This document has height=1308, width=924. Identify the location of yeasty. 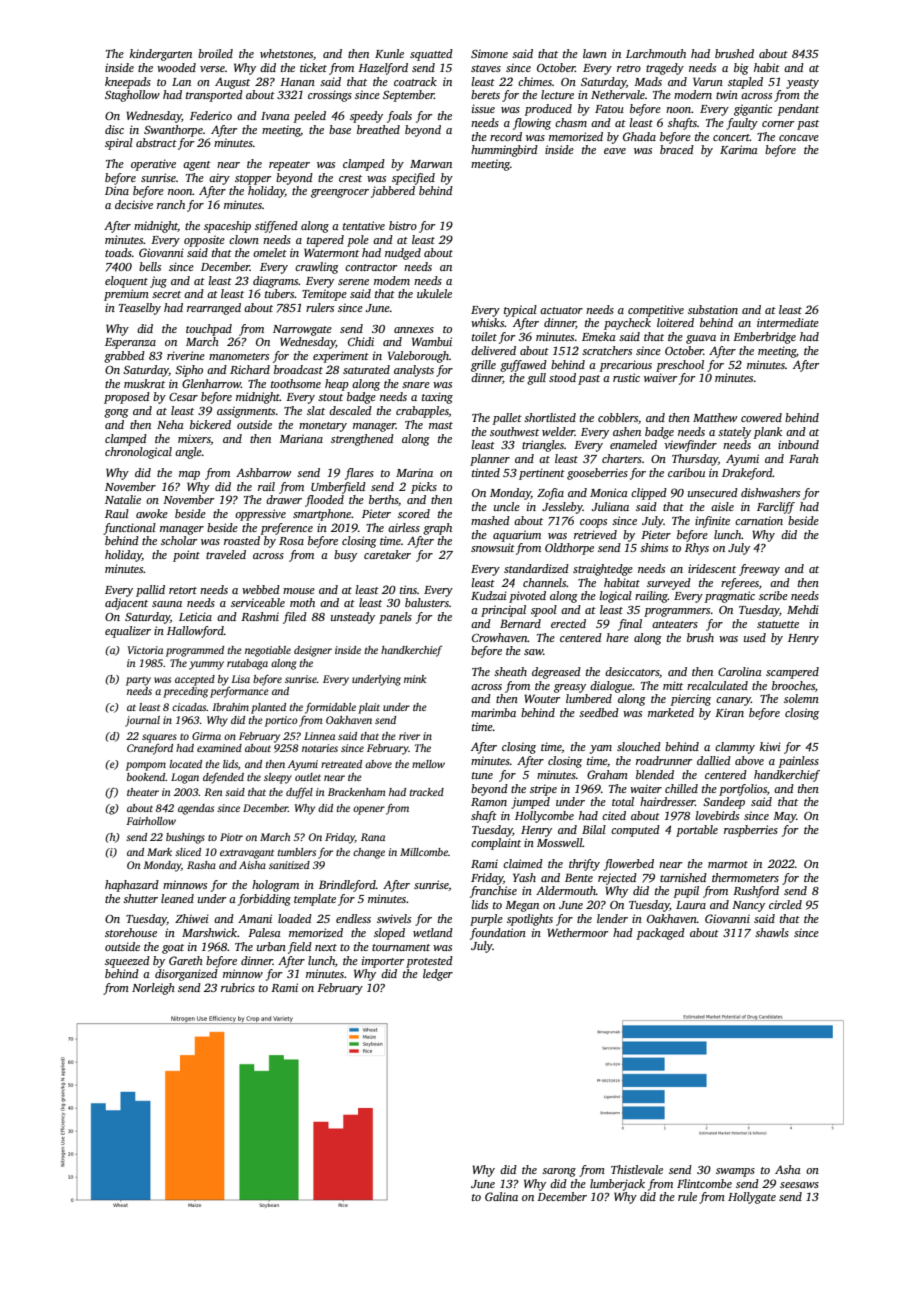
(802, 84).
